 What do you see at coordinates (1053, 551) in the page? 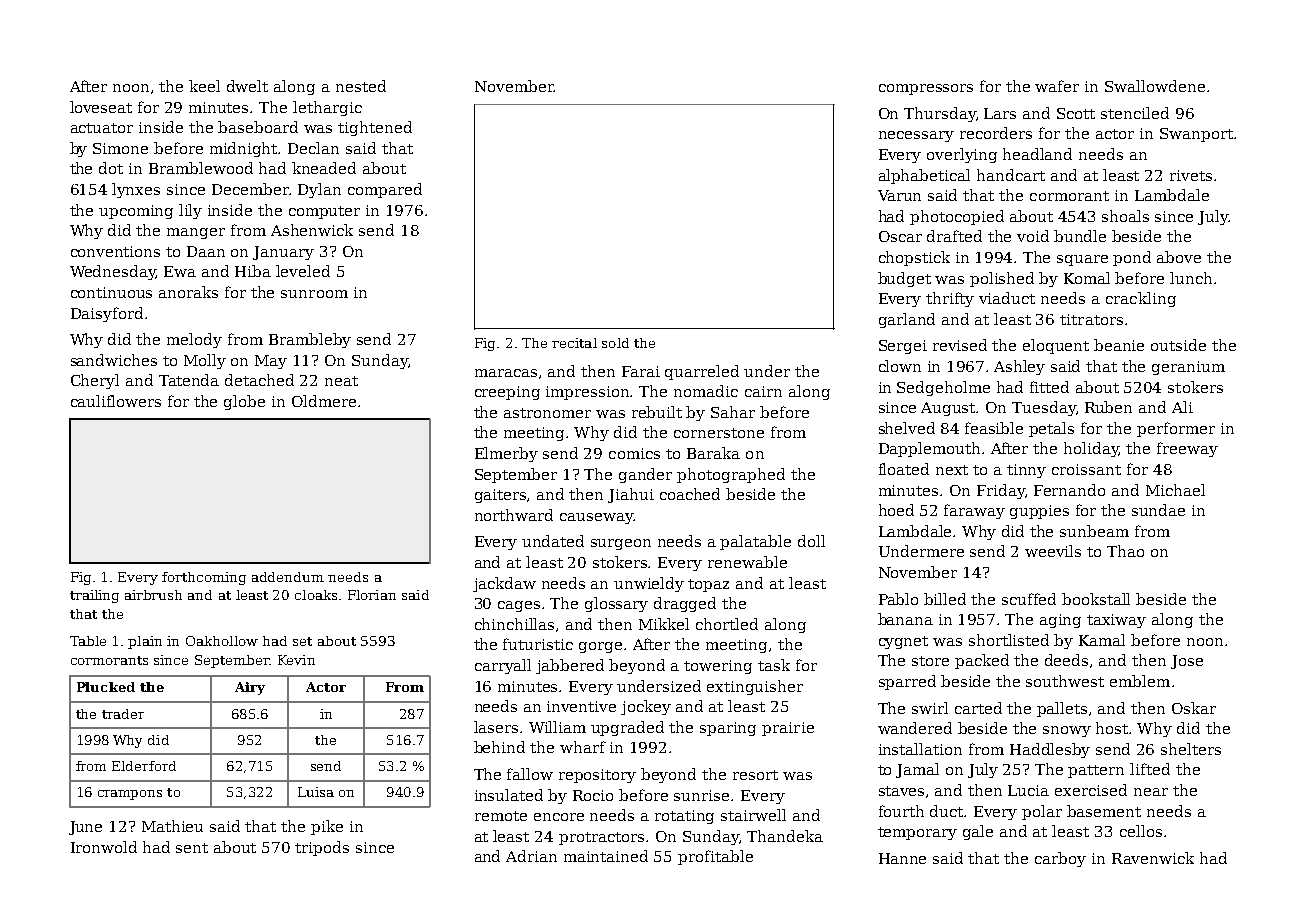
I see `weevils` at bounding box center [1053, 551].
